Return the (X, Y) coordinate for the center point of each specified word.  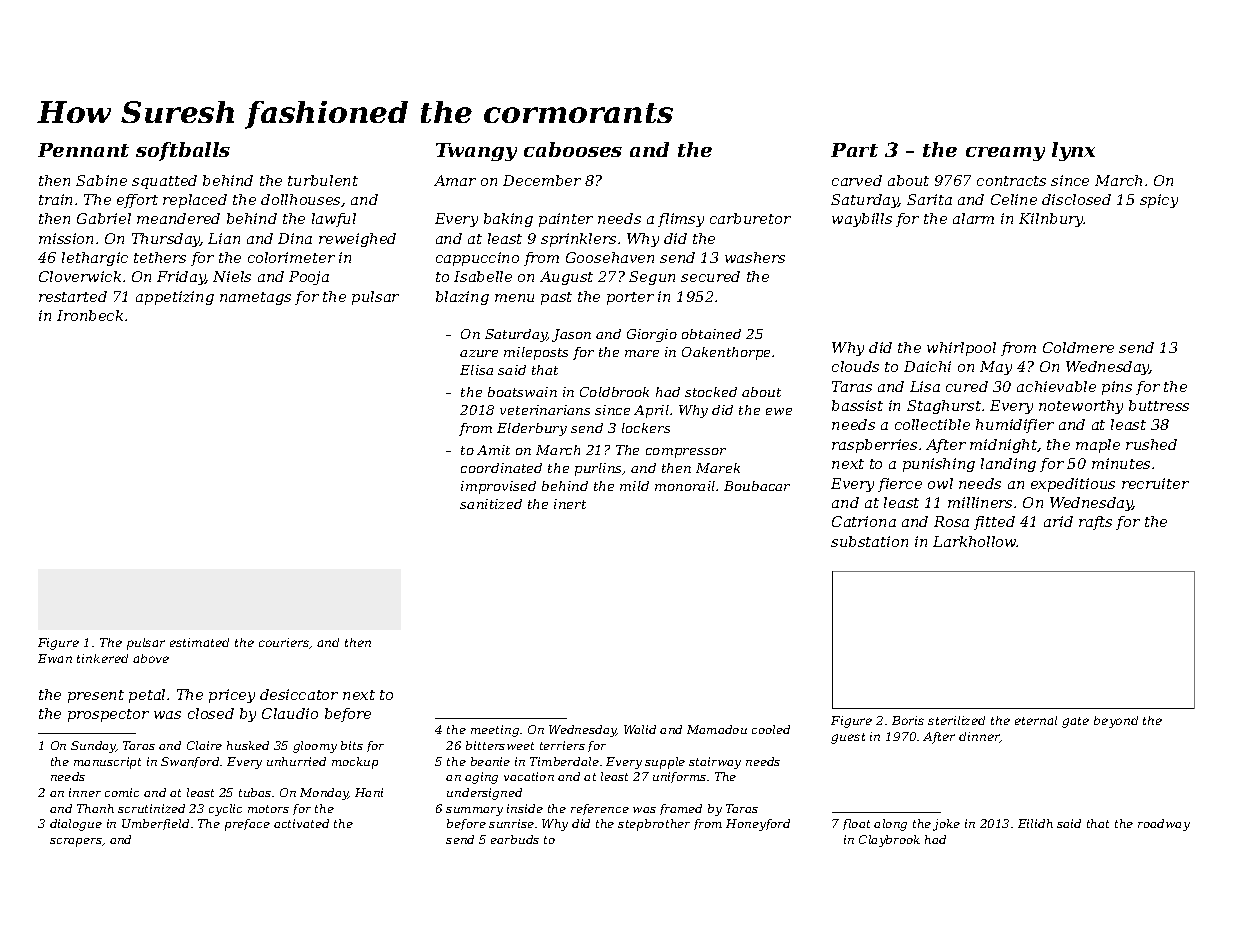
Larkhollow (975, 541)
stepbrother (654, 825)
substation (869, 541)
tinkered (102, 658)
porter (630, 298)
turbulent (323, 180)
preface (247, 825)
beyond (1116, 722)
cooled (771, 729)
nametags (255, 298)
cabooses (573, 149)
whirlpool (961, 349)
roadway (1164, 825)
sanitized (491, 504)
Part (854, 150)
